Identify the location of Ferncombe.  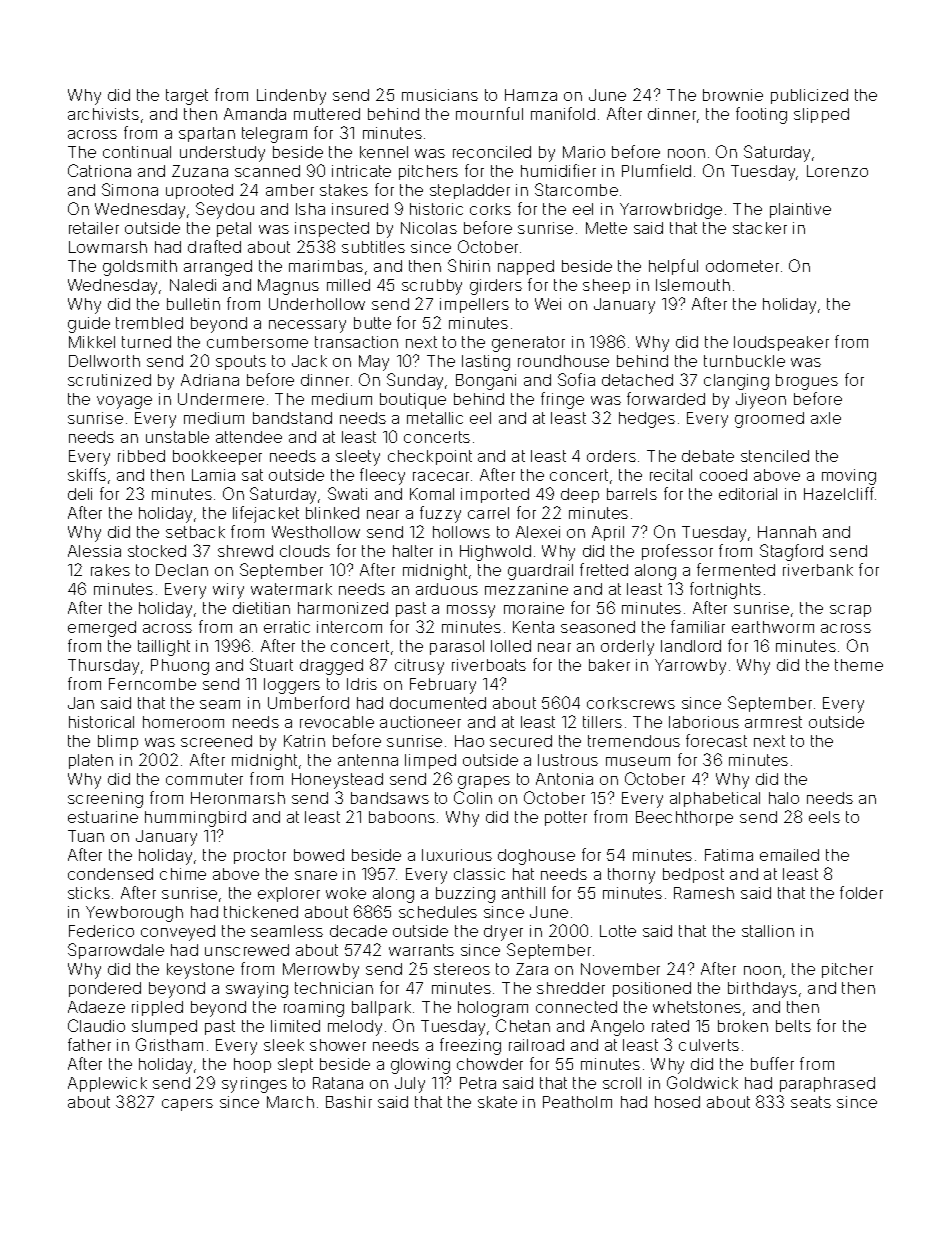
(152, 684).
